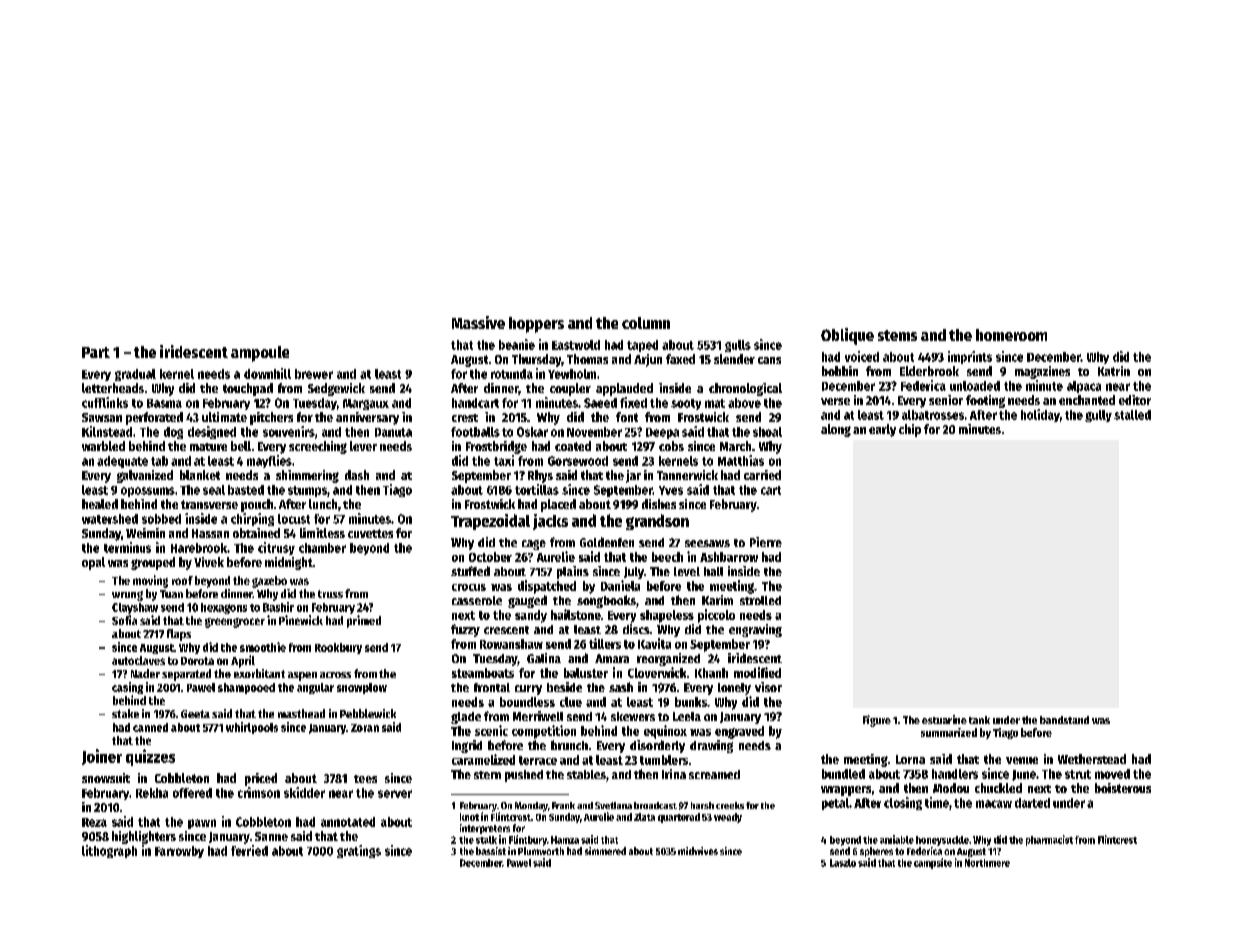  What do you see at coordinates (1064, 720) in the screenshot?
I see `bandstand` at bounding box center [1064, 720].
